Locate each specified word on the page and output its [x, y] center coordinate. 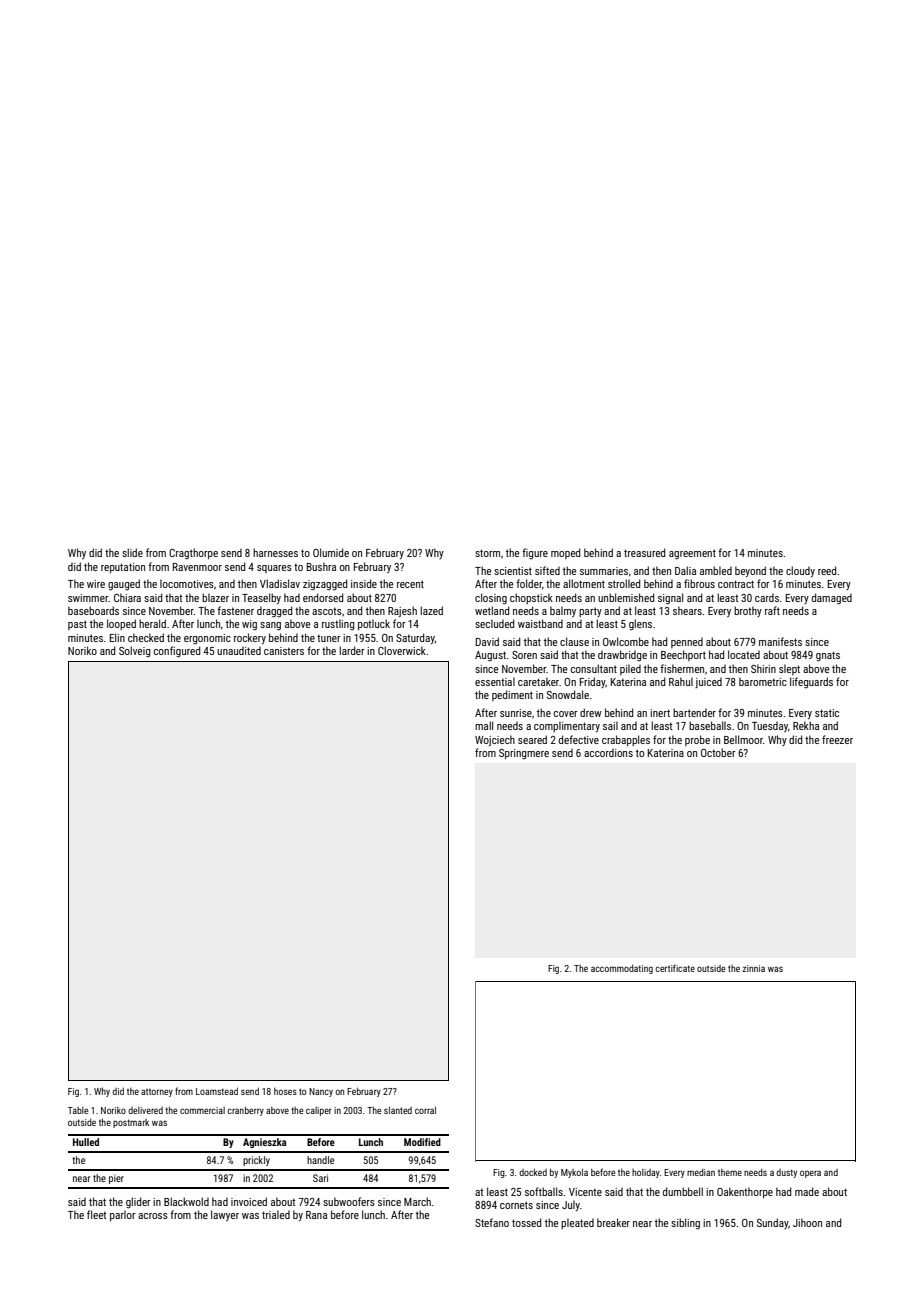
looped [121, 624]
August [490, 656]
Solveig [135, 651]
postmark [131, 1123]
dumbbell [683, 1191]
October [718, 752]
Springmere [524, 754]
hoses [285, 1091]
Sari [320, 1178]
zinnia [753, 968]
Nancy [321, 1092]
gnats [828, 656]
